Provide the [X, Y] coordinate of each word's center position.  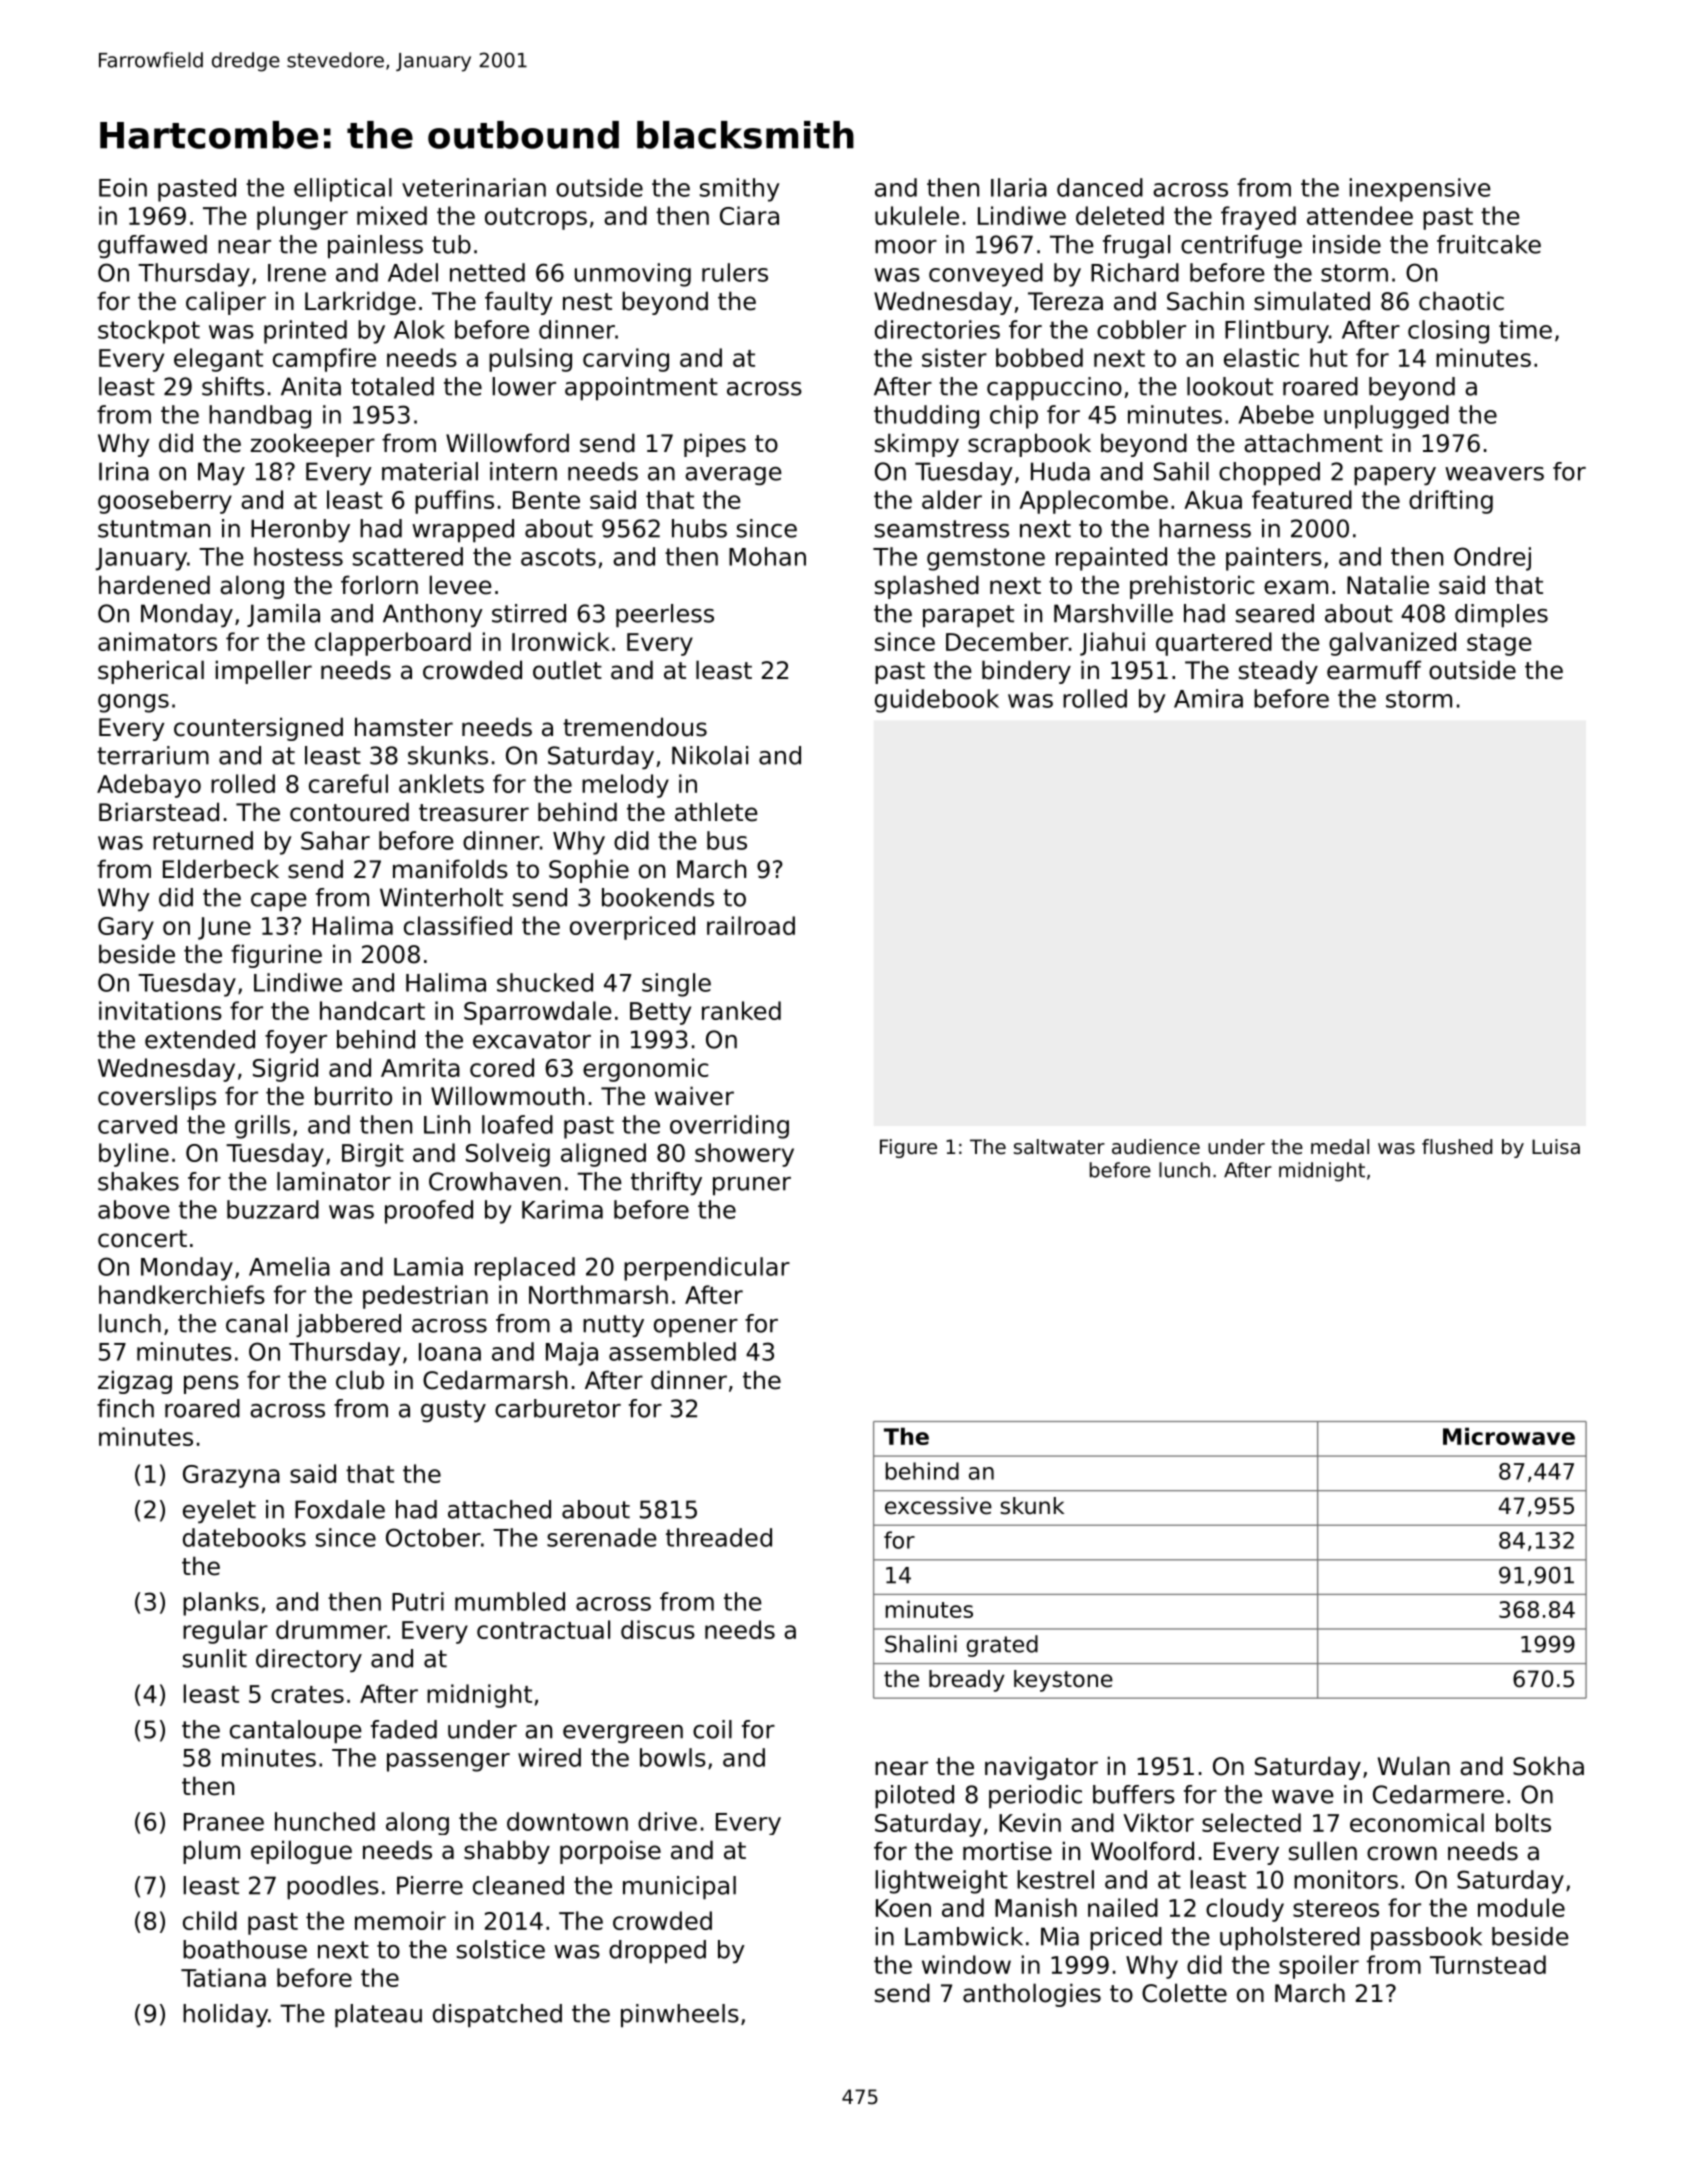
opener [696, 1328]
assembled [672, 1351]
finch [125, 1408]
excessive [938, 1506]
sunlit [215, 1658]
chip [1014, 417]
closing [1448, 332]
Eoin [123, 187]
